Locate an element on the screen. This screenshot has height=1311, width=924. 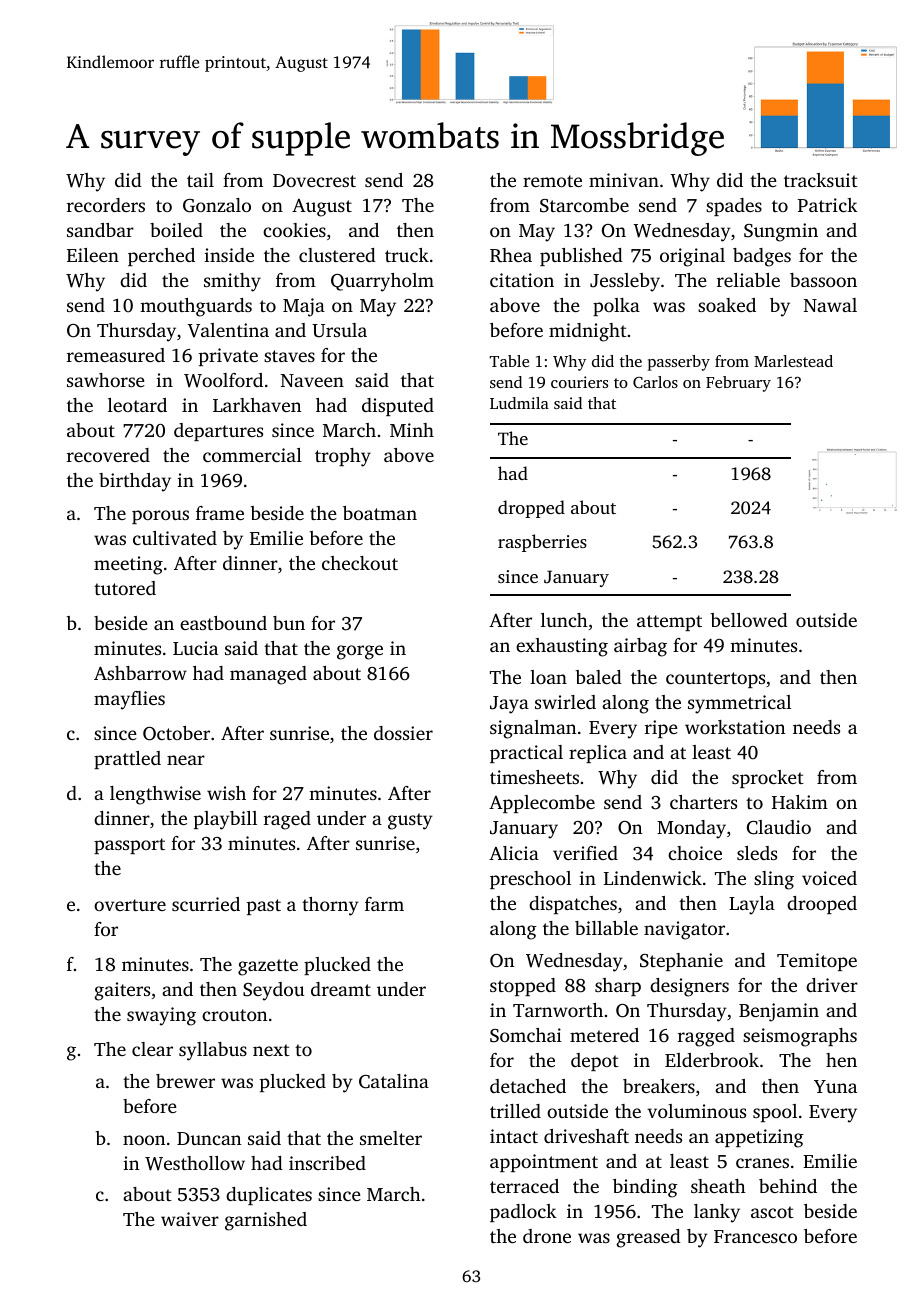
waiver is located at coordinates (190, 1219).
